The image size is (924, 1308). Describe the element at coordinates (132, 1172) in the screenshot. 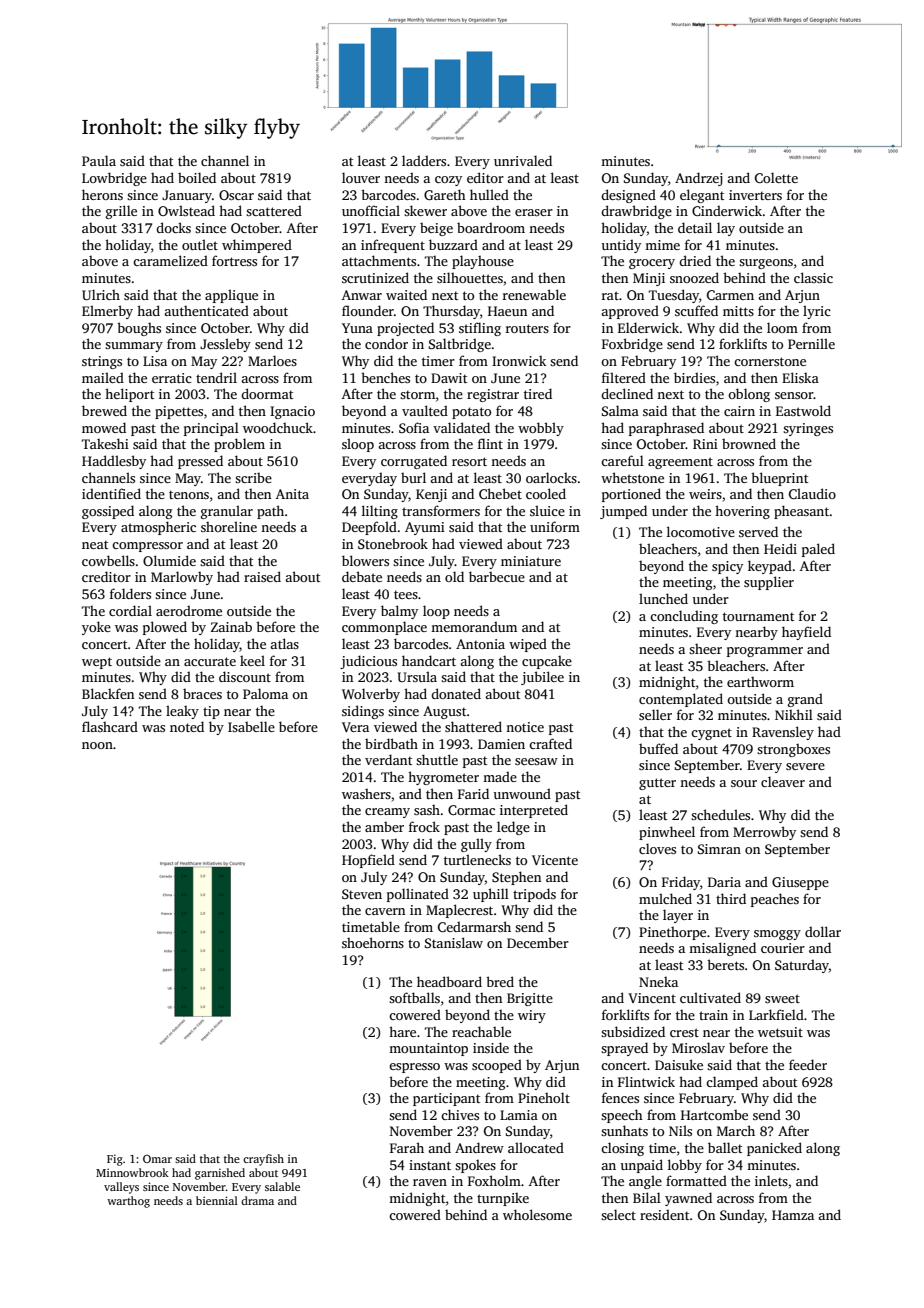

I see `Minnowbrook` at that location.
